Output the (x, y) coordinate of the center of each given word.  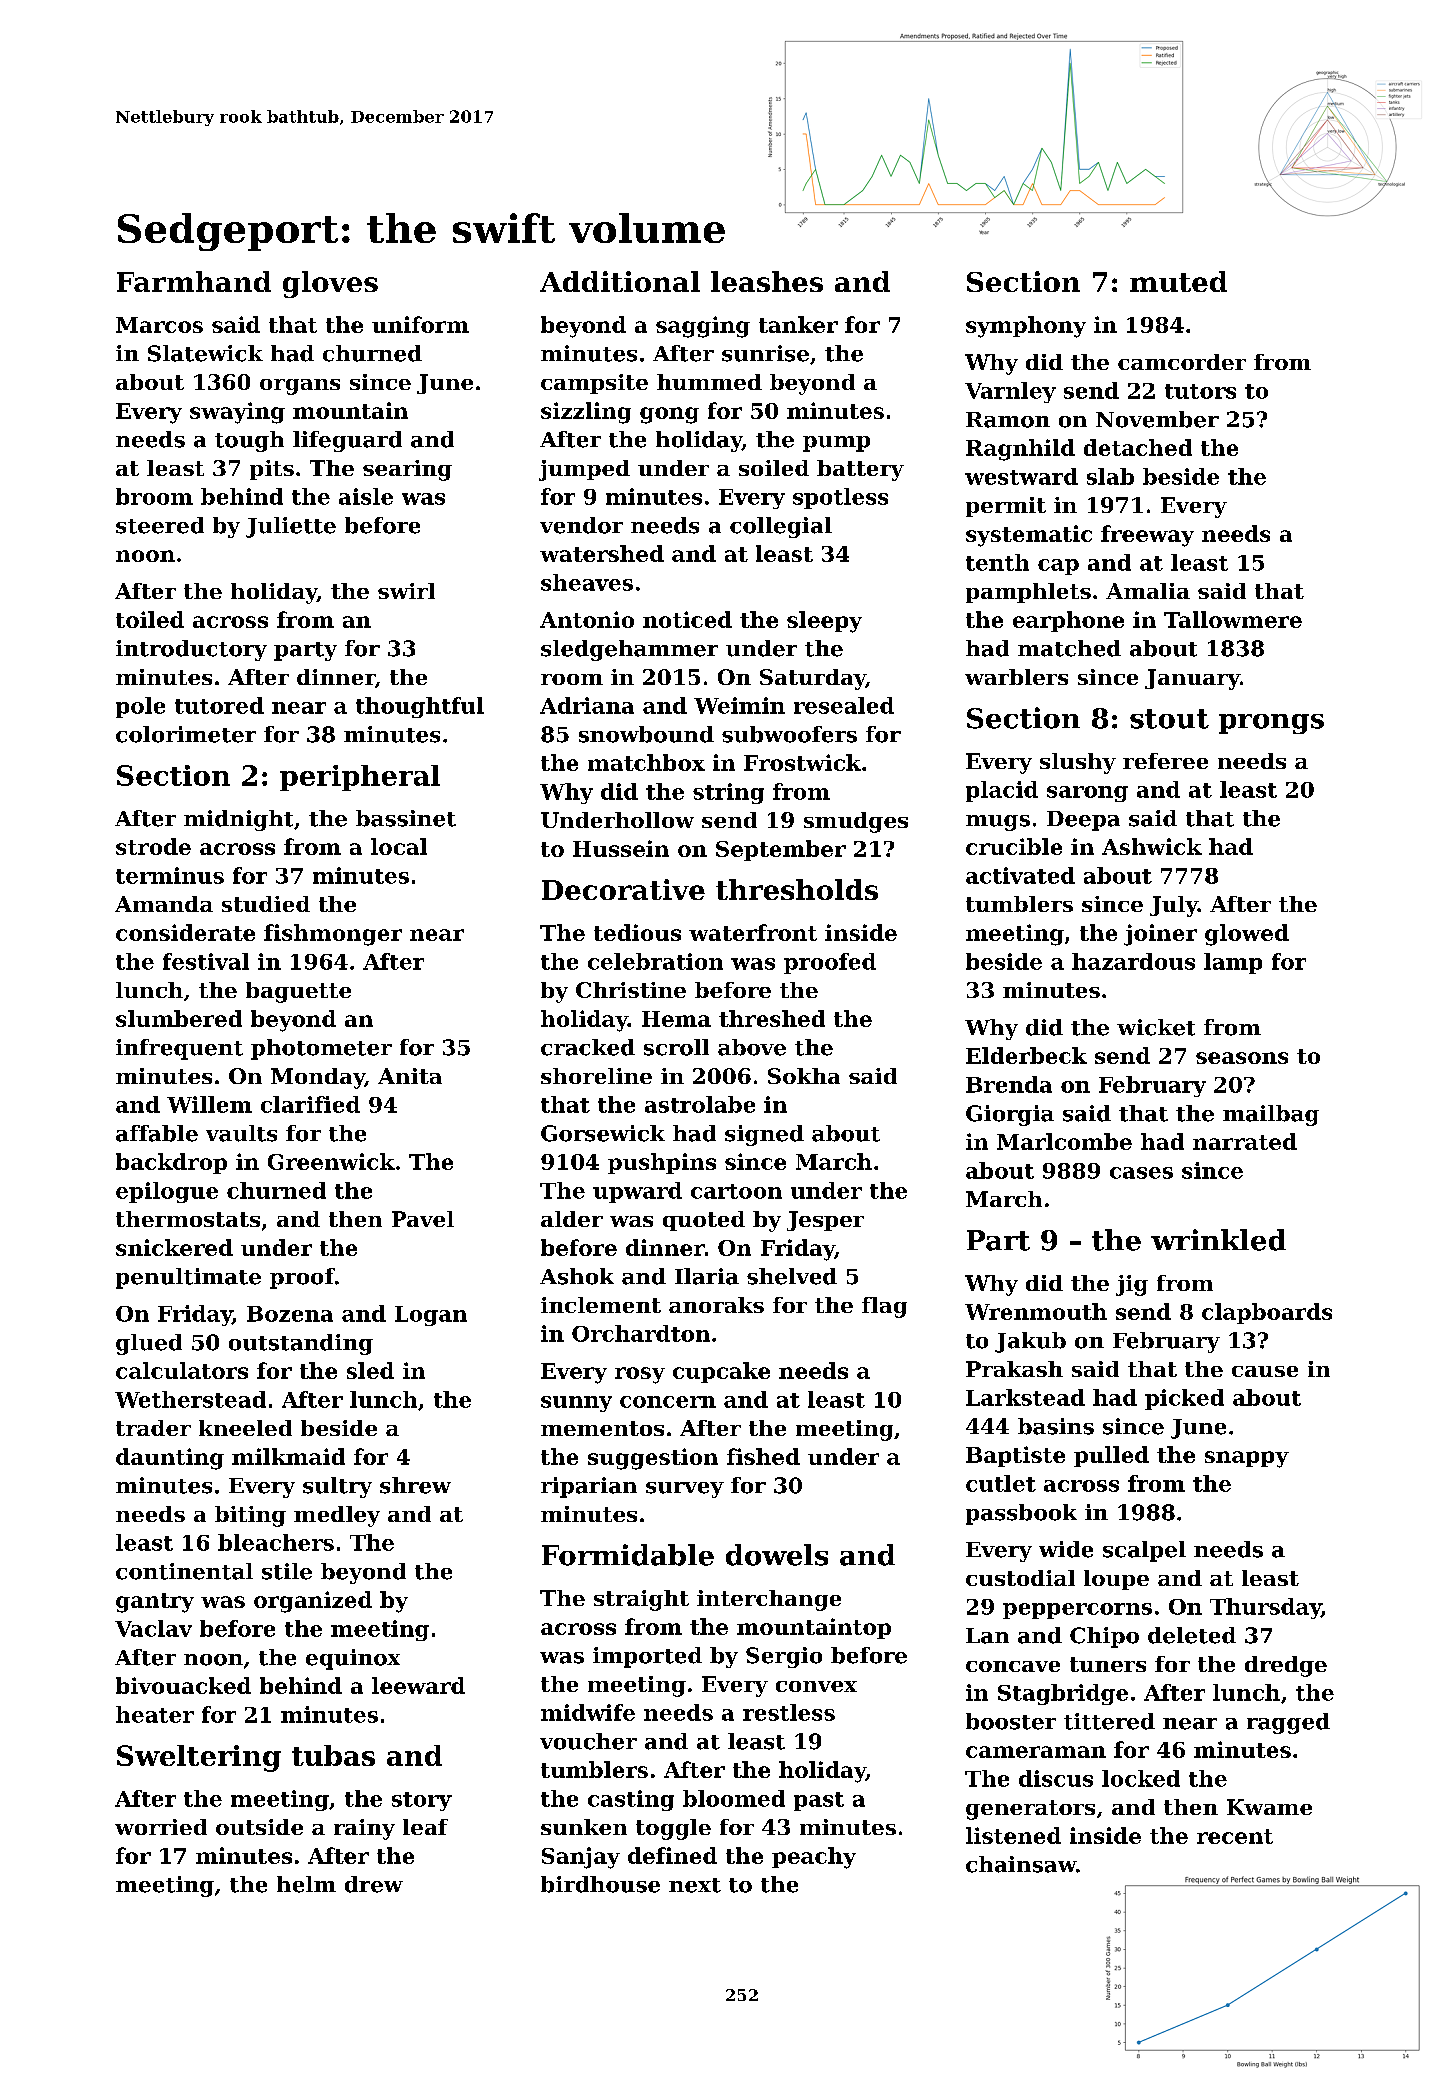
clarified (310, 1104)
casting (631, 1800)
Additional (620, 281)
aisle (366, 496)
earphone (1068, 621)
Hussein (621, 848)
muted (1178, 281)
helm (306, 1884)
